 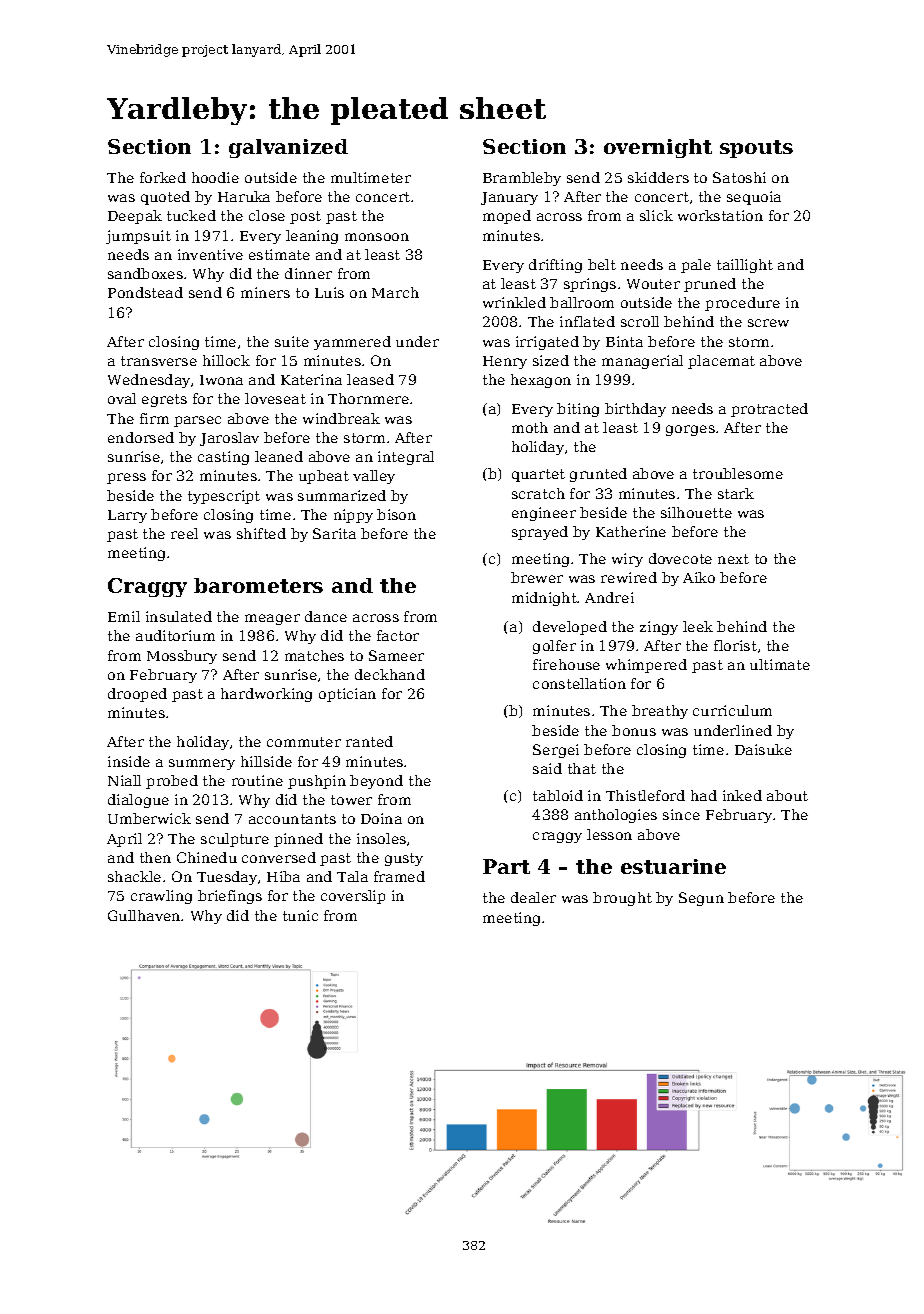 What do you see at coordinates (555, 266) in the image?
I see `drifting` at bounding box center [555, 266].
